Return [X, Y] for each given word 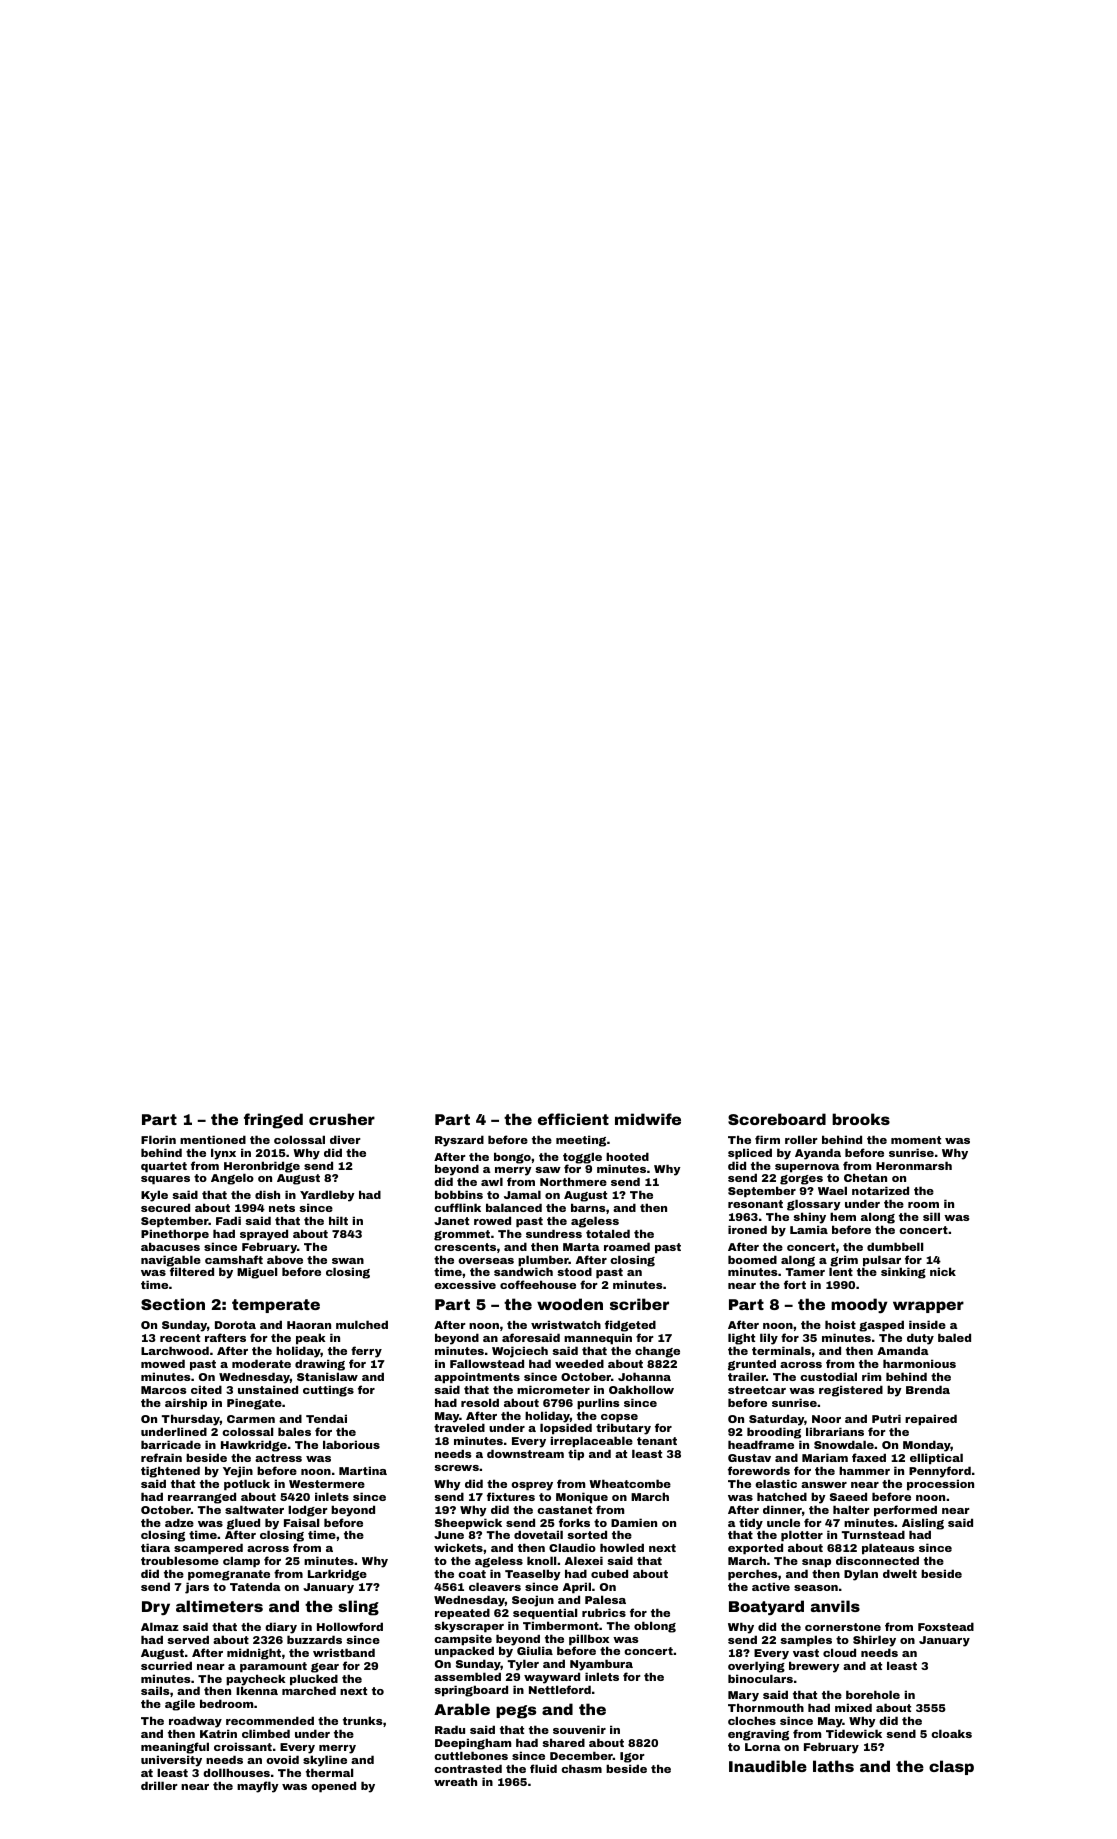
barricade [171, 1444]
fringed [273, 1121]
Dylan [861, 1575]
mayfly [258, 1787]
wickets [458, 1547]
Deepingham [473, 1744]
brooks [861, 1119]
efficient [573, 1119]
